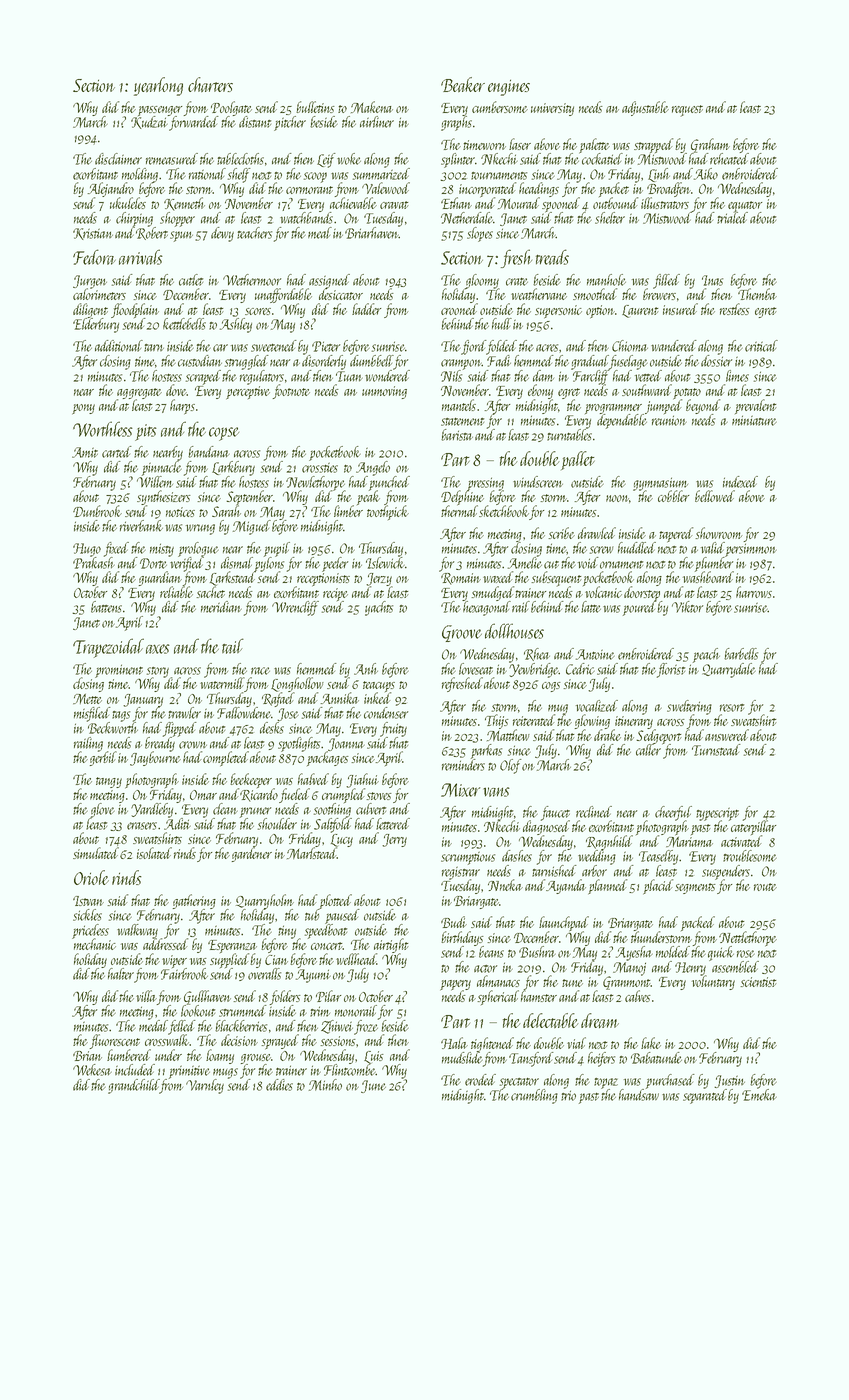  Describe the element at coordinates (198, 1011) in the document. I see `lookout` at that location.
